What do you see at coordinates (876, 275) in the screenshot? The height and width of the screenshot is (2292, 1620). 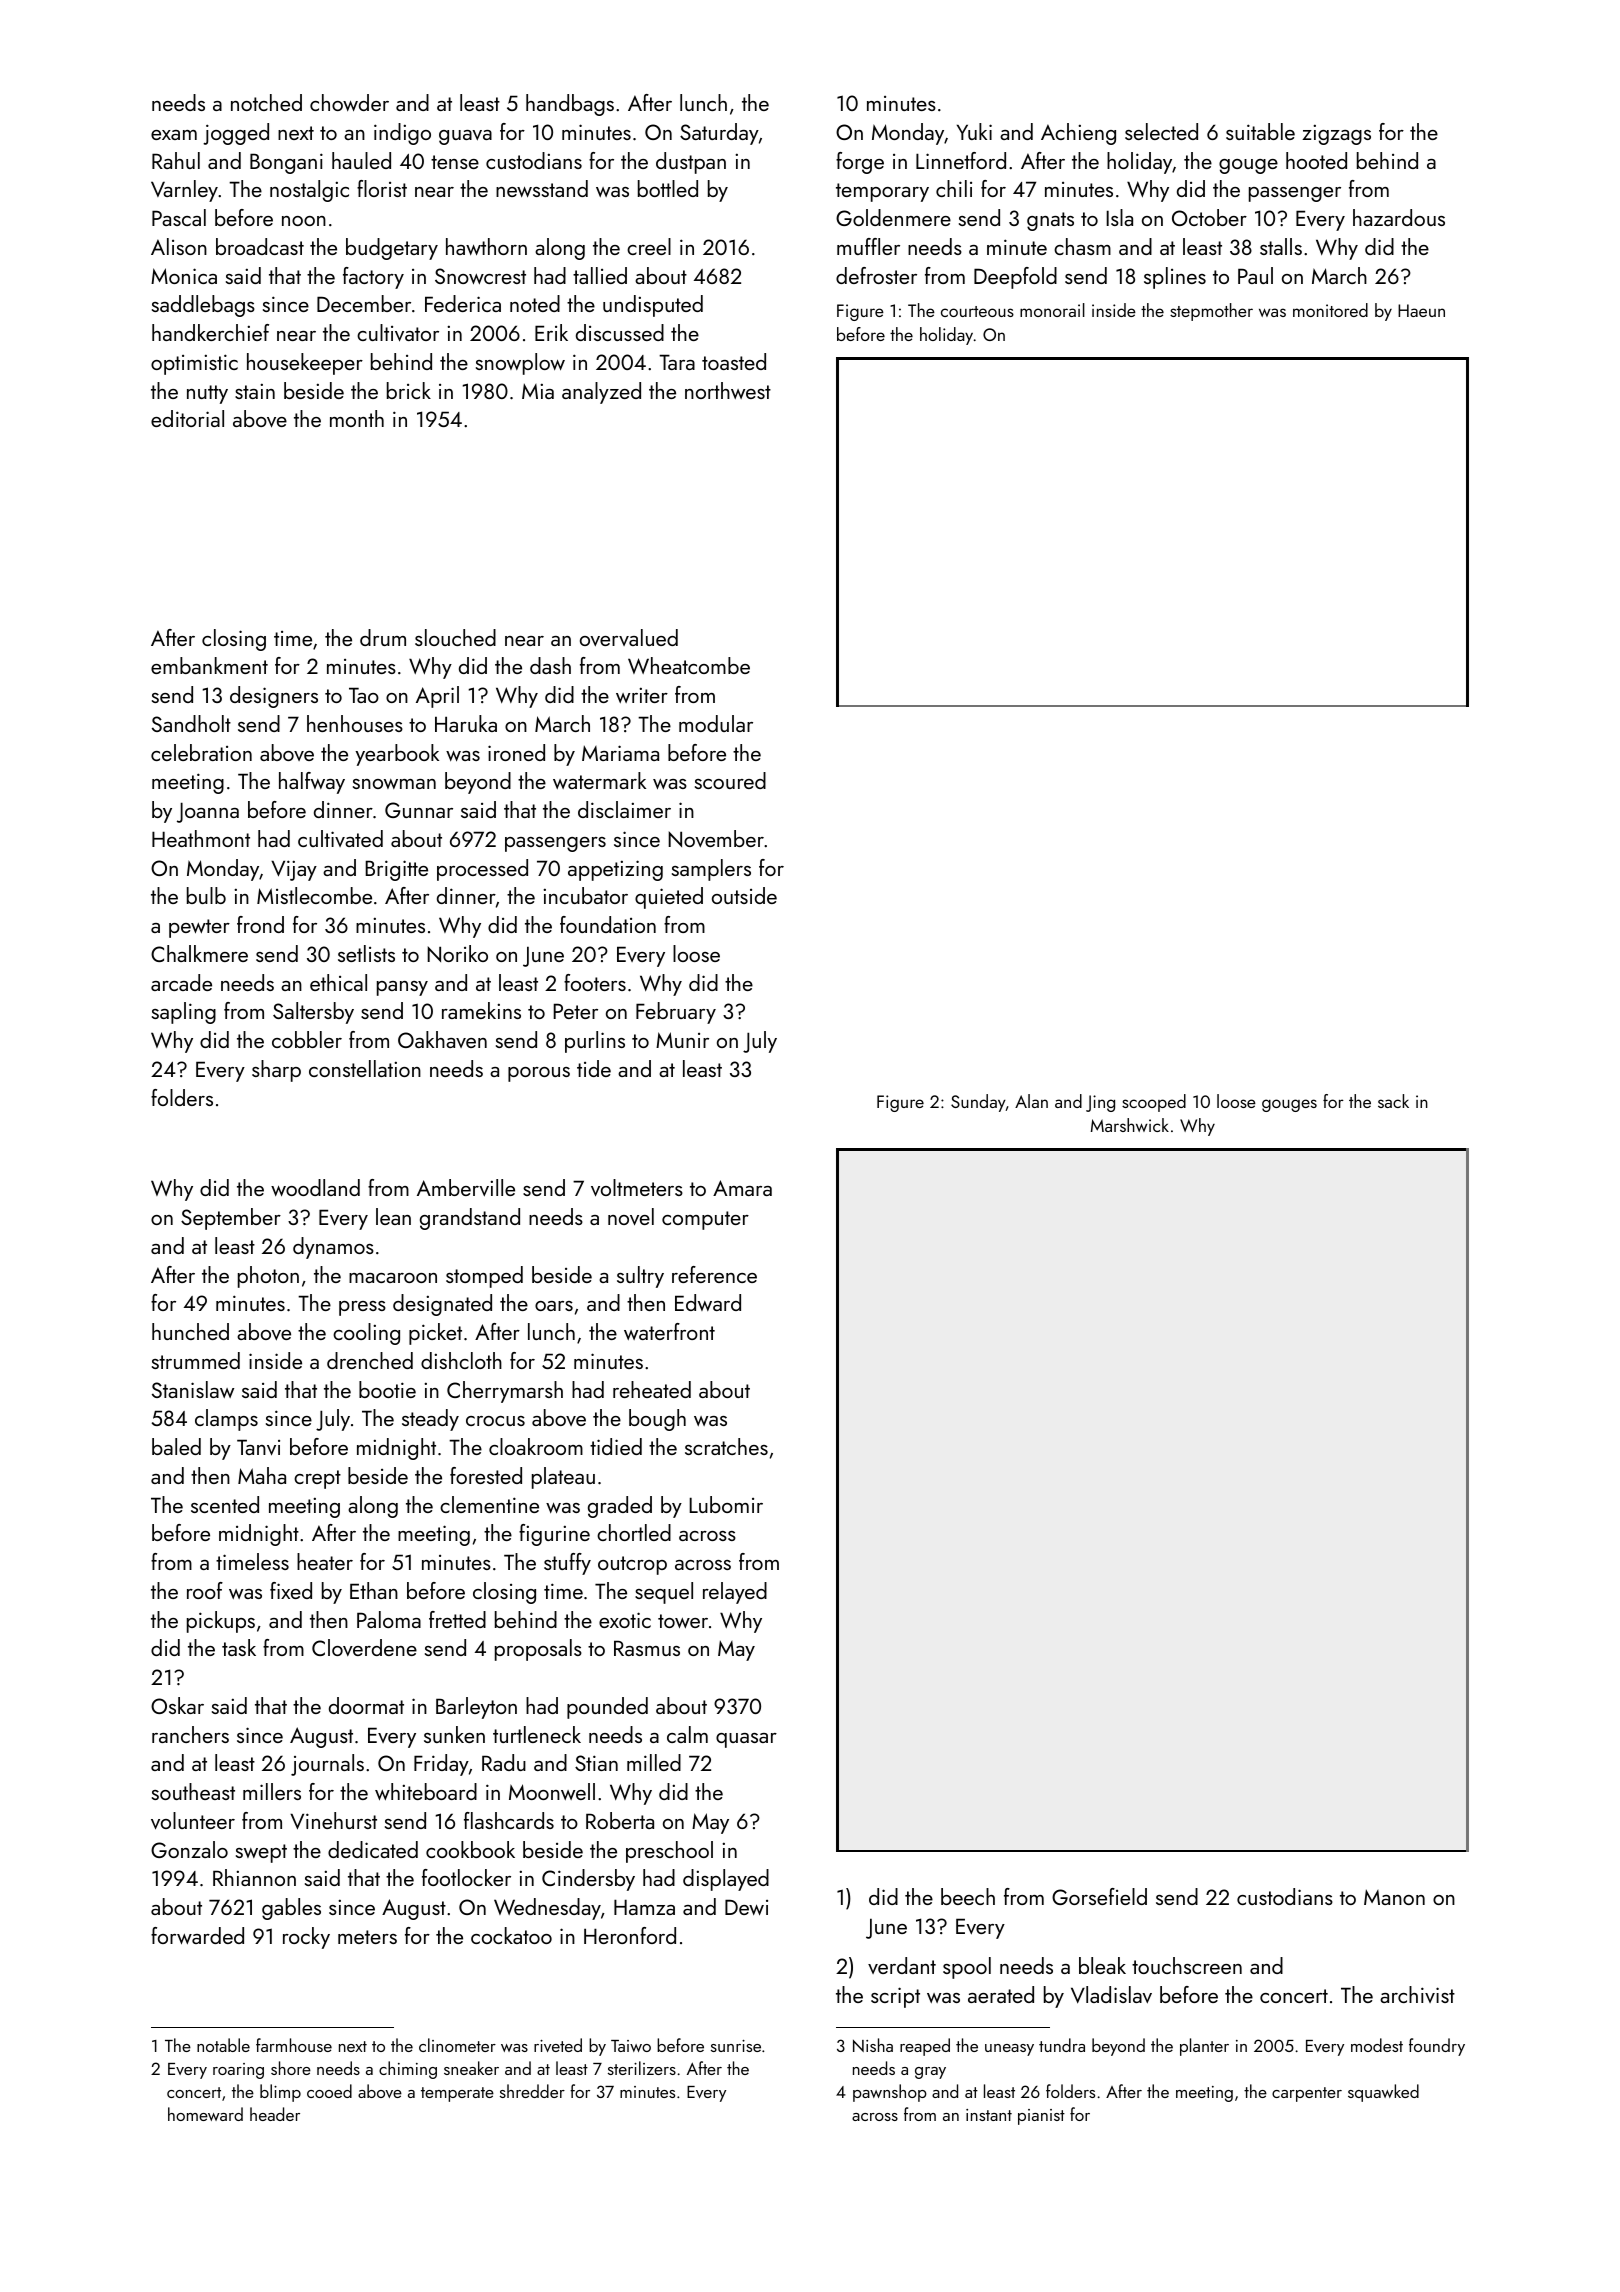 I see `defroster` at bounding box center [876, 275].
